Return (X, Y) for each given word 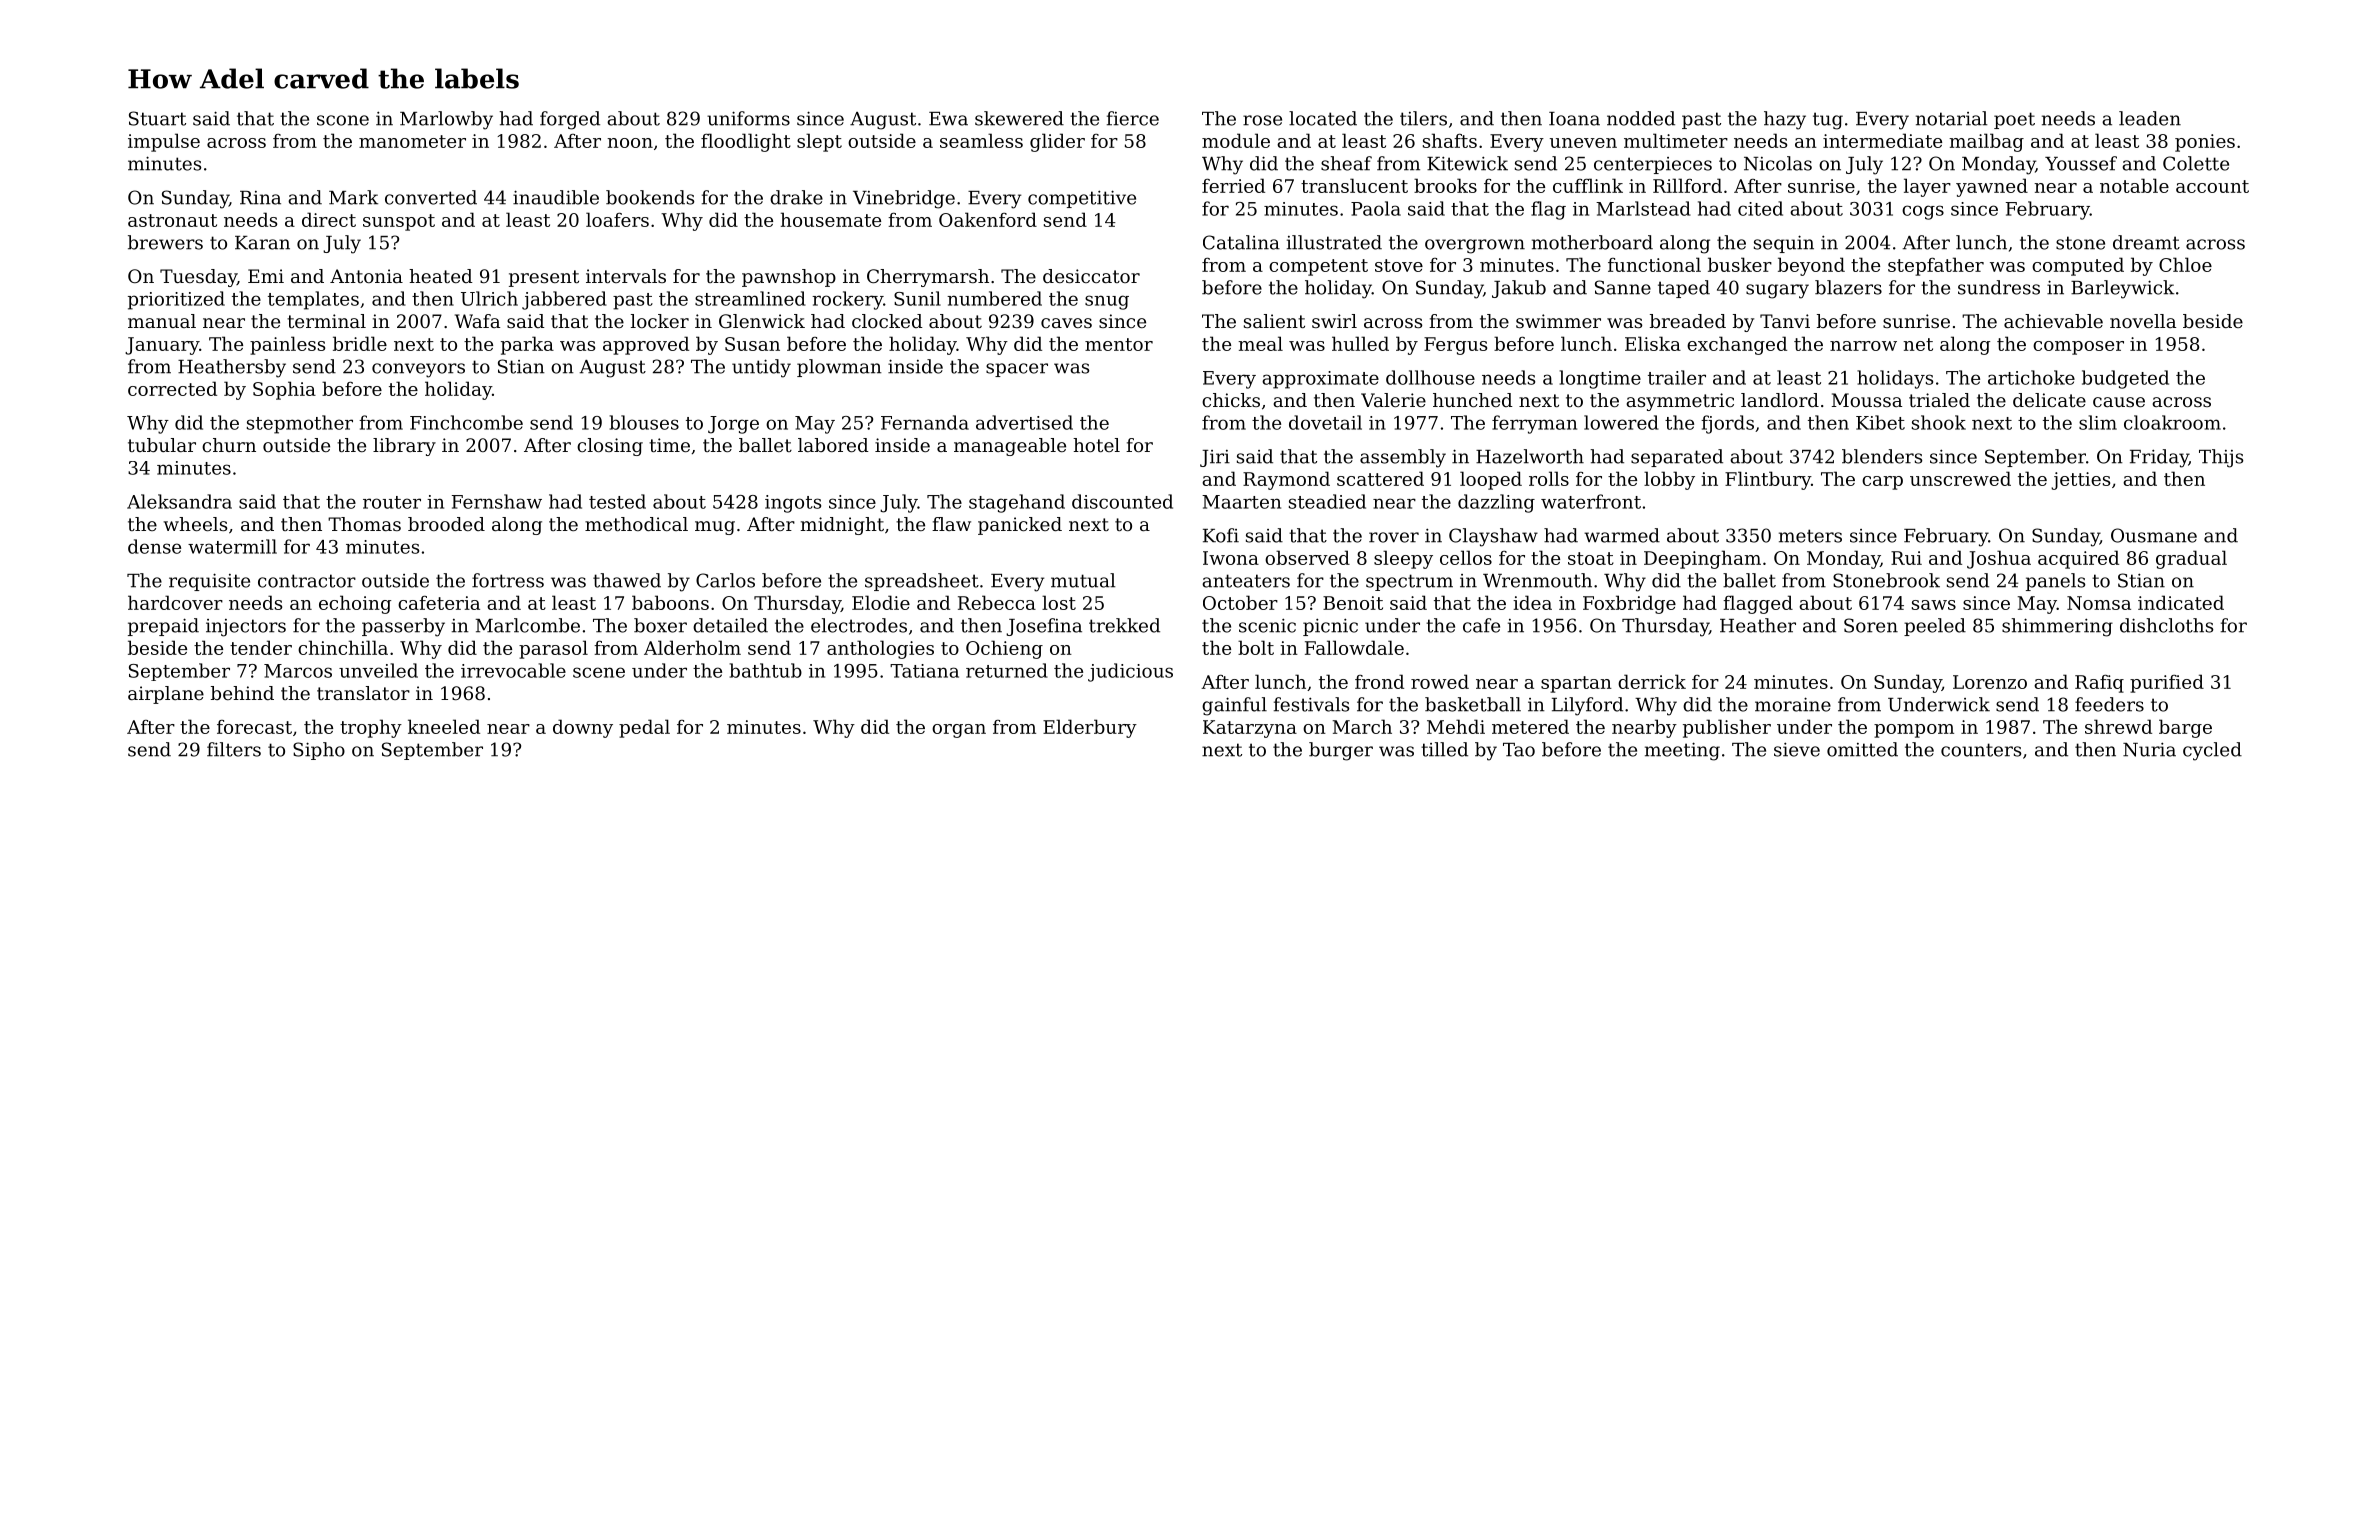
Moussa (1867, 400)
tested (617, 501)
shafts (1450, 140)
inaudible (556, 197)
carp (1882, 483)
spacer (1017, 370)
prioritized (176, 300)
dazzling (1496, 503)
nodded (1641, 118)
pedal (644, 728)
